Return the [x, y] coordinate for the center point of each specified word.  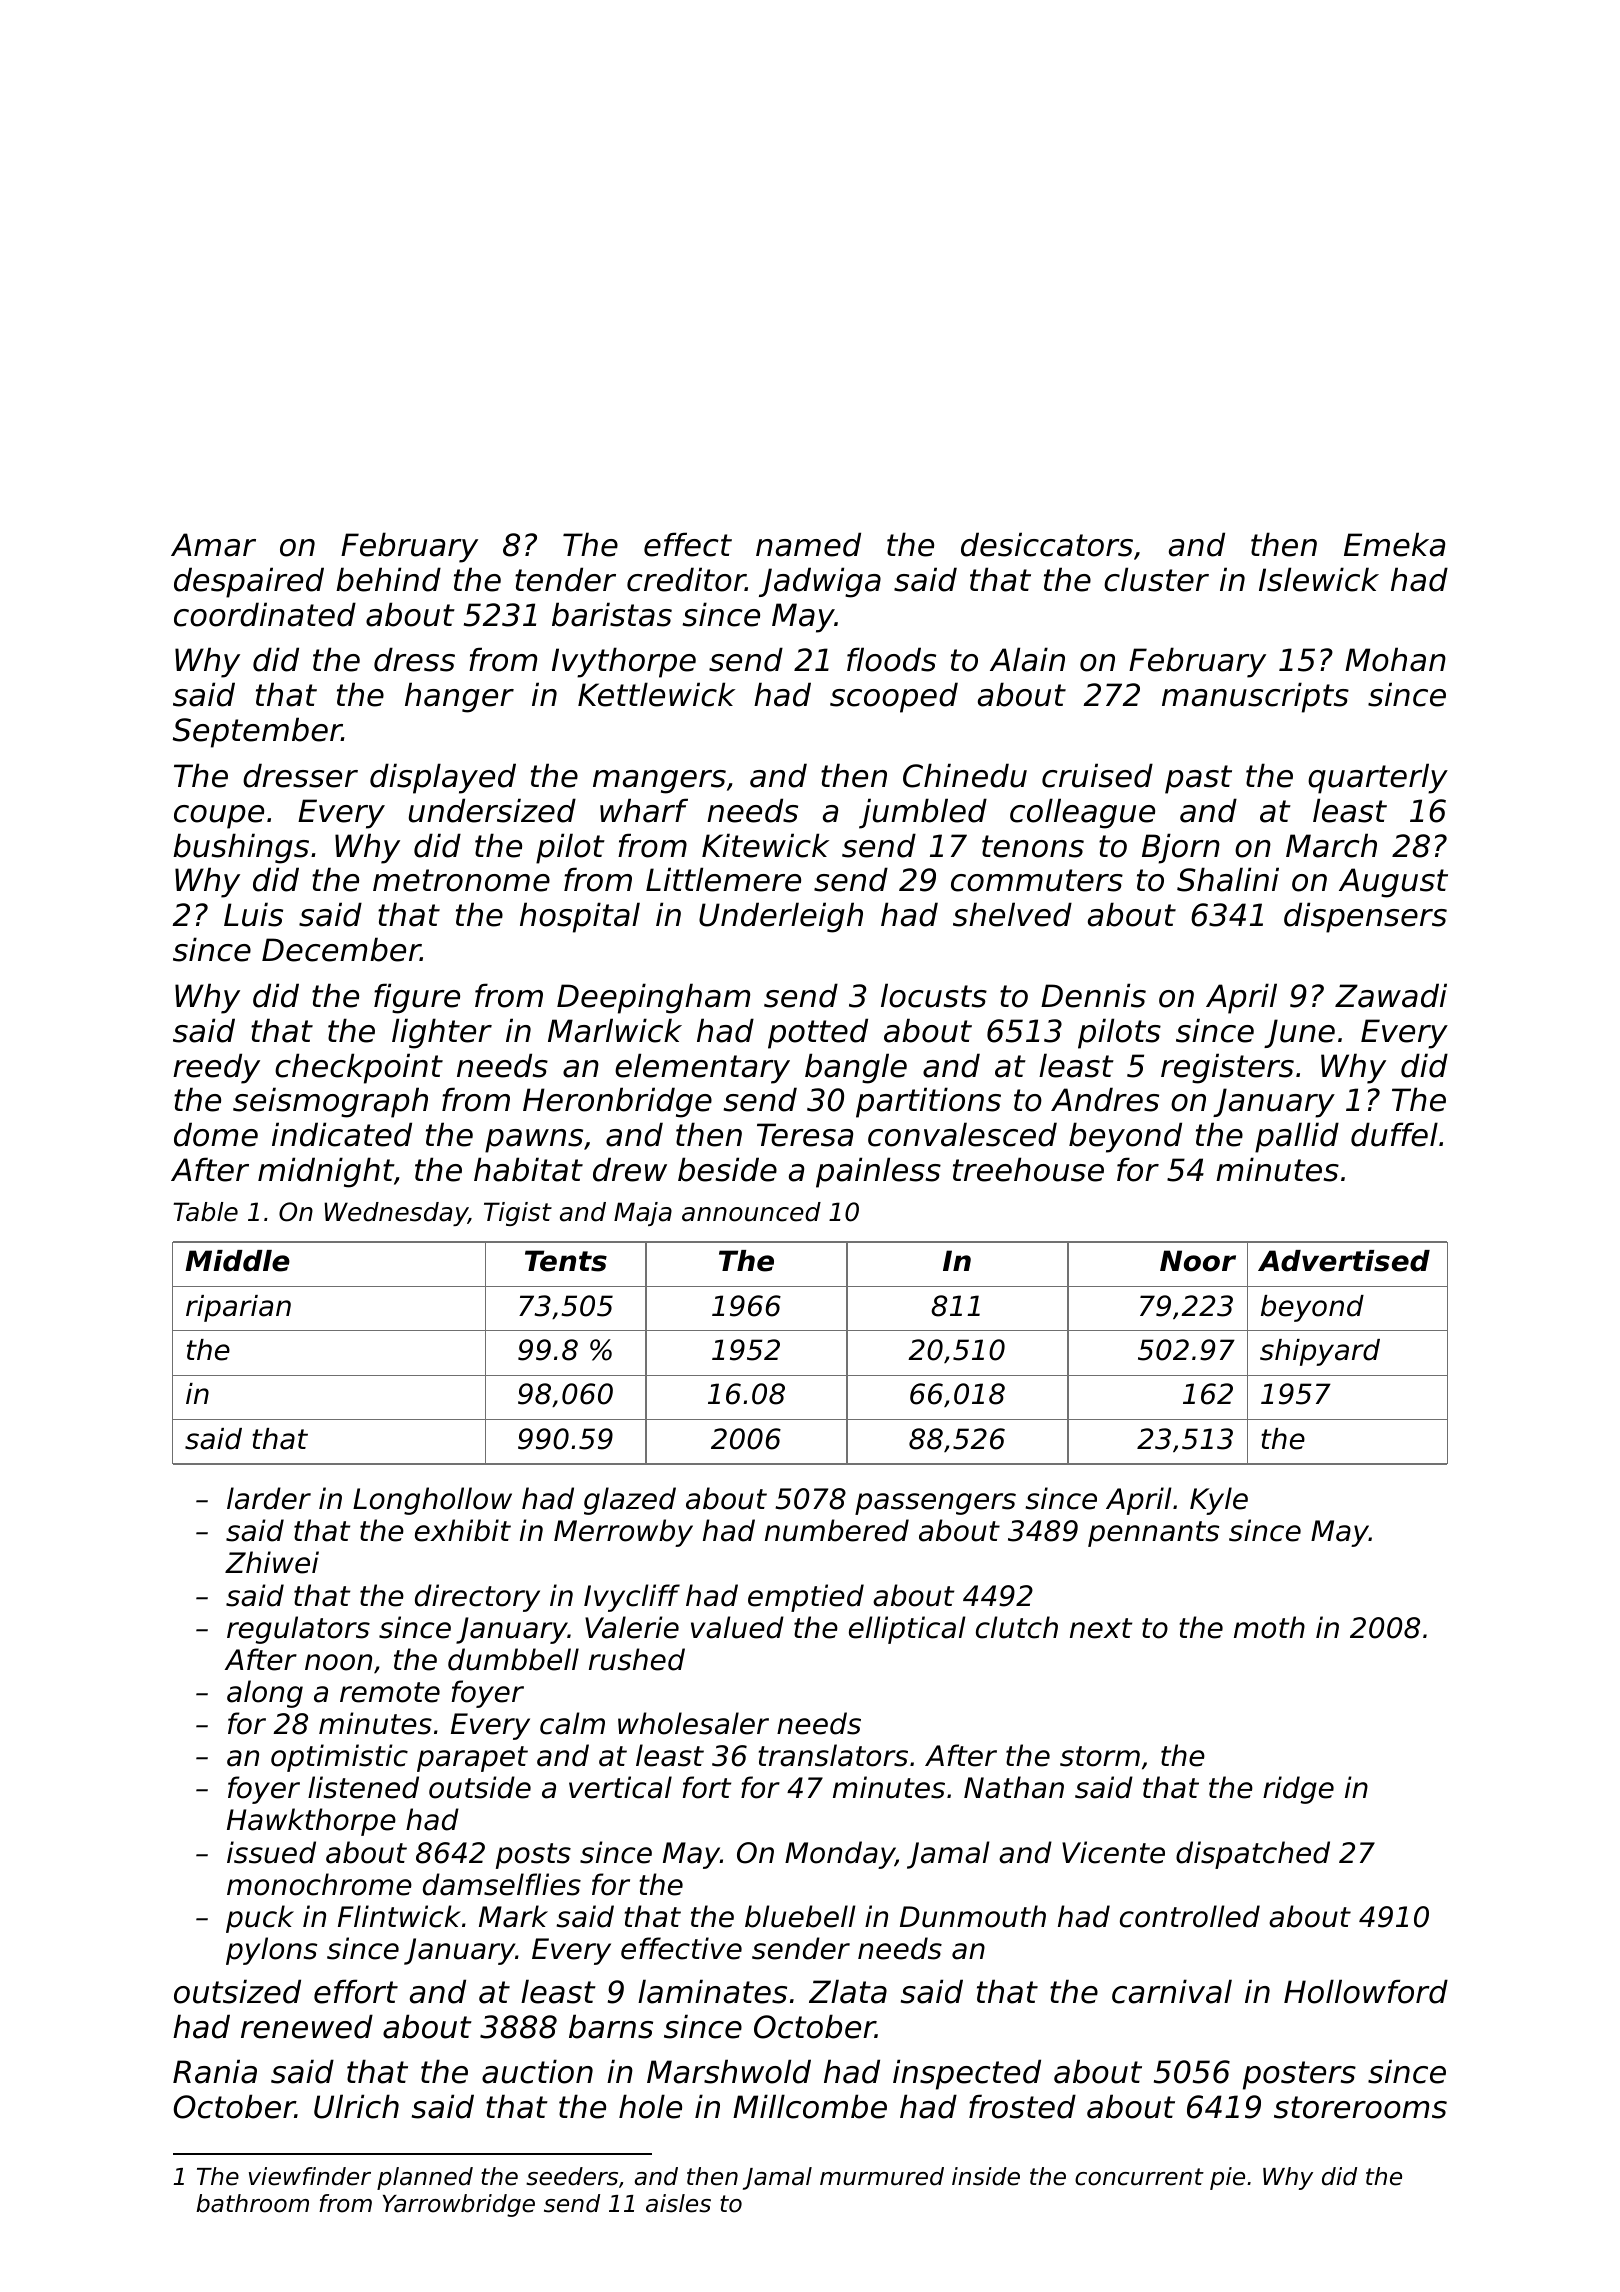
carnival [1172, 1991]
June [1299, 1033]
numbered [837, 1530]
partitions [928, 1102]
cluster [1156, 579]
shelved [1012, 914]
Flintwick [399, 1916]
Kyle [1219, 1501]
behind [388, 579]
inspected [967, 2074]
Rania [215, 2071]
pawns [534, 1141]
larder [269, 1498]
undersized [492, 810]
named [808, 544]
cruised [1097, 775]
